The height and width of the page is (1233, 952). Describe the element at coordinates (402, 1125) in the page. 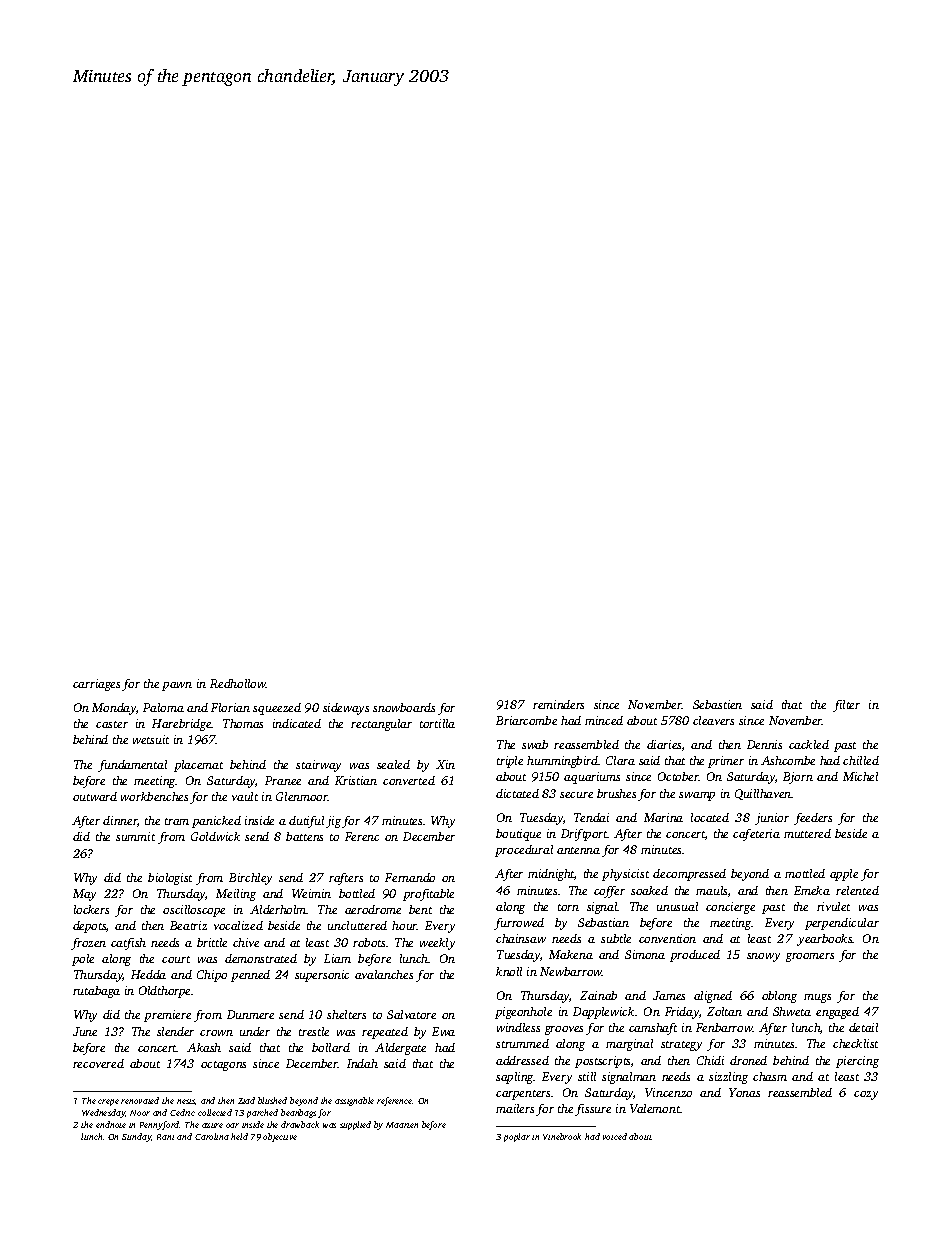

I see `Maarten` at that location.
